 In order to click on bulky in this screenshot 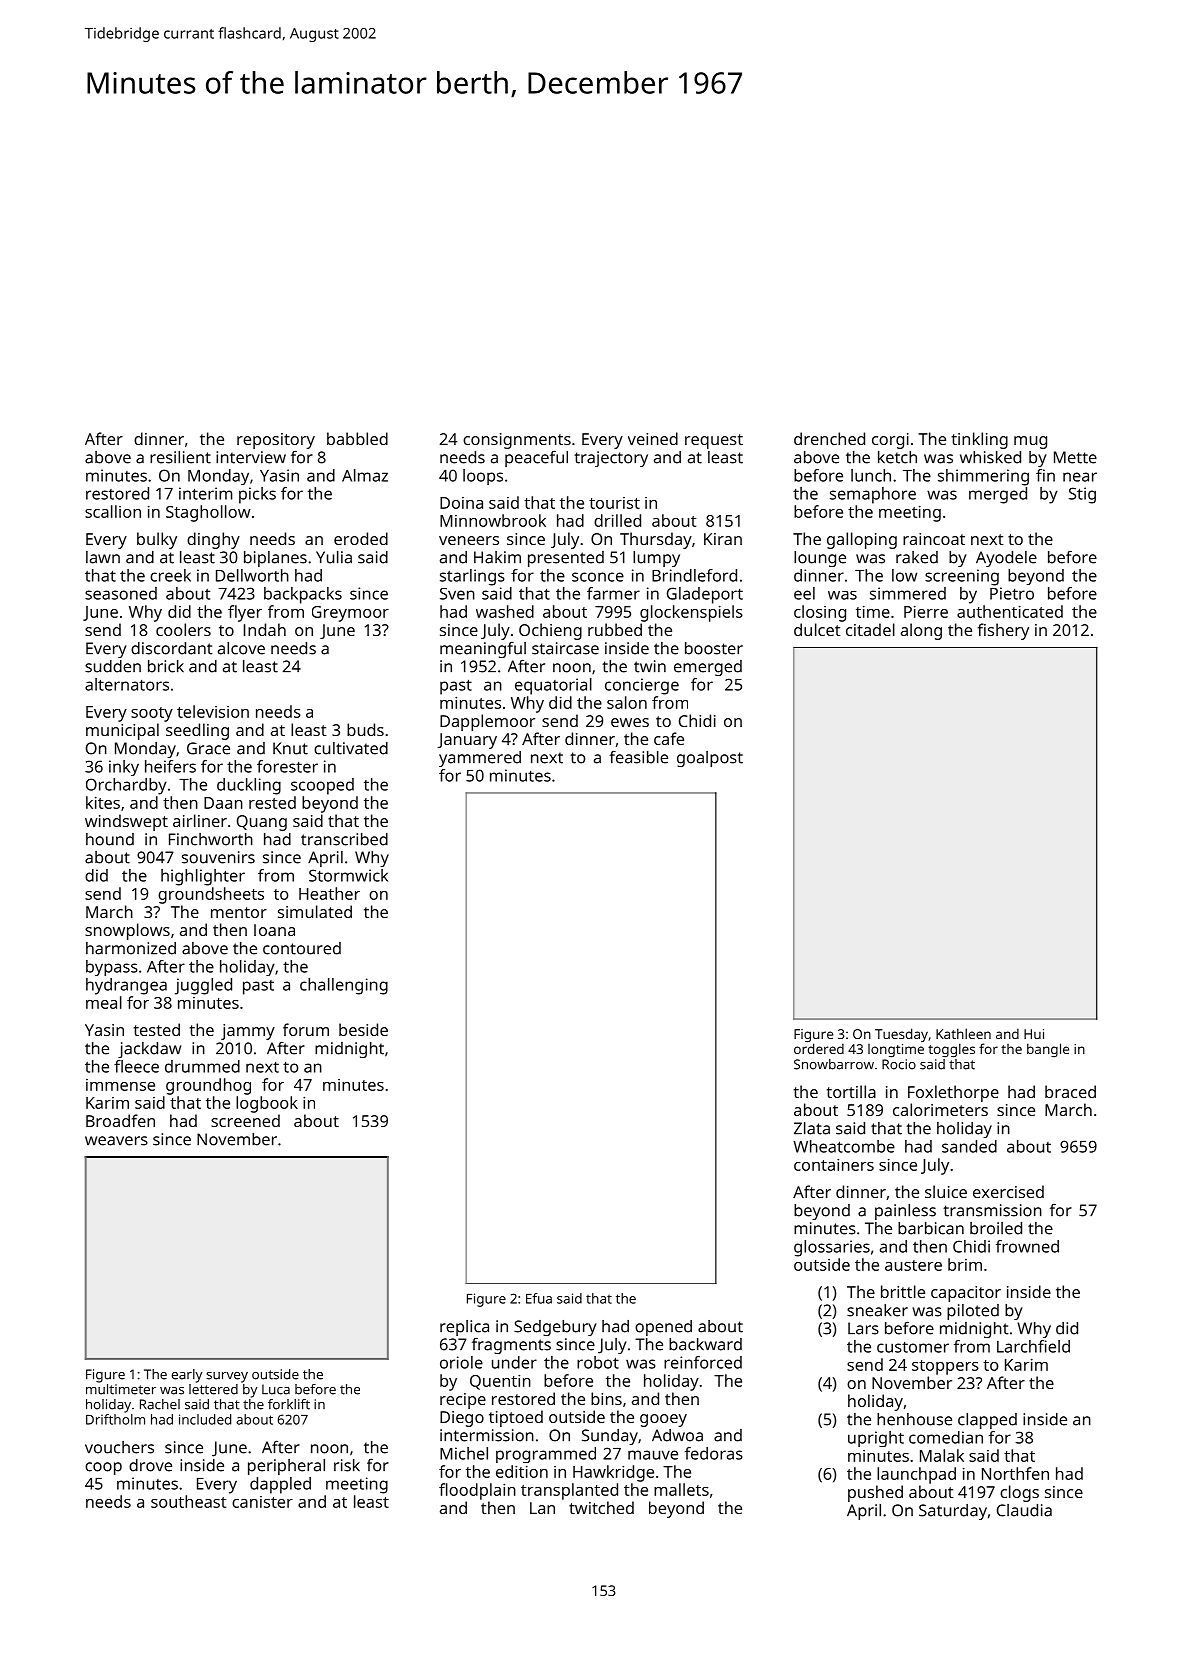, I will do `click(157, 540)`.
